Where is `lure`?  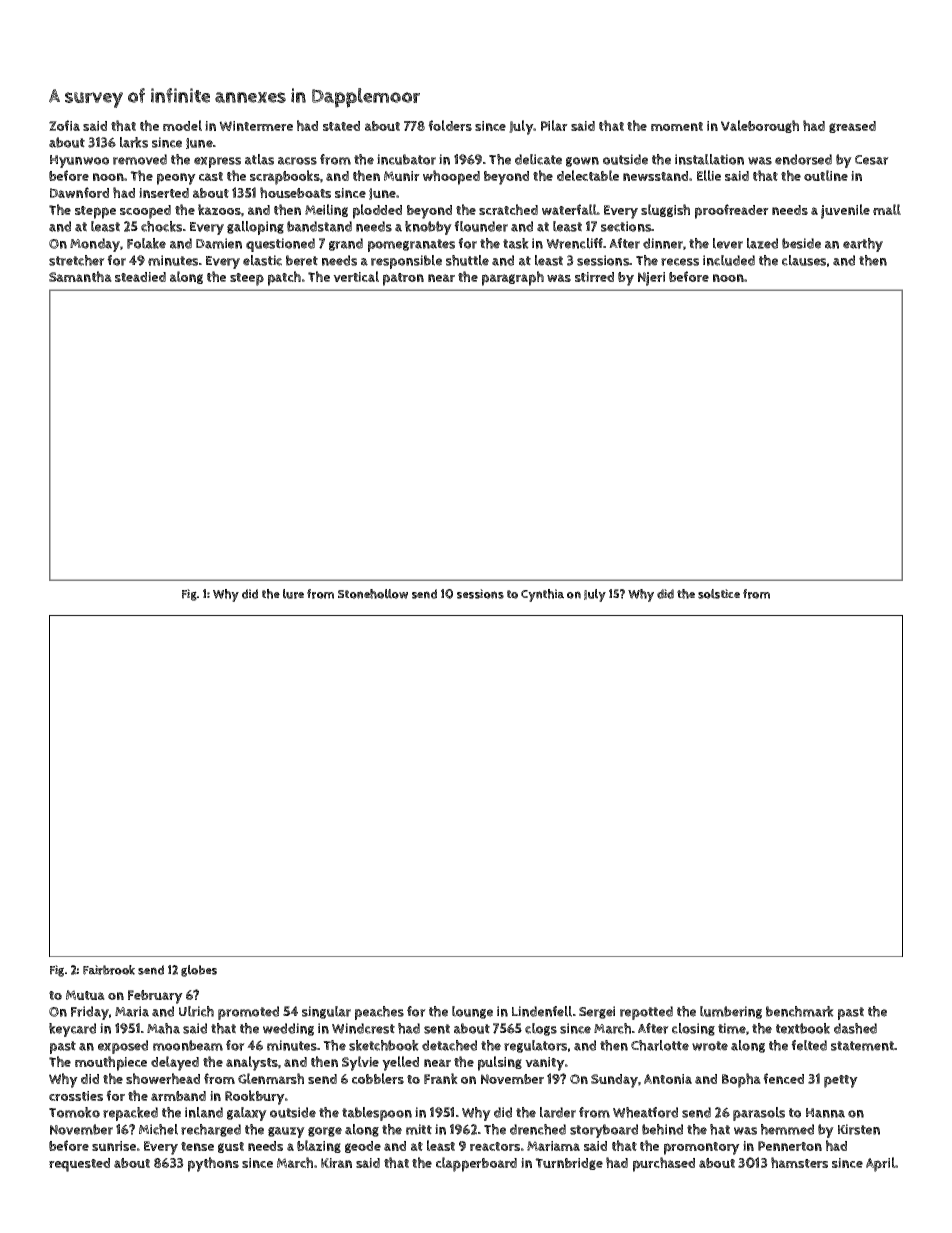
lure is located at coordinates (293, 594).
